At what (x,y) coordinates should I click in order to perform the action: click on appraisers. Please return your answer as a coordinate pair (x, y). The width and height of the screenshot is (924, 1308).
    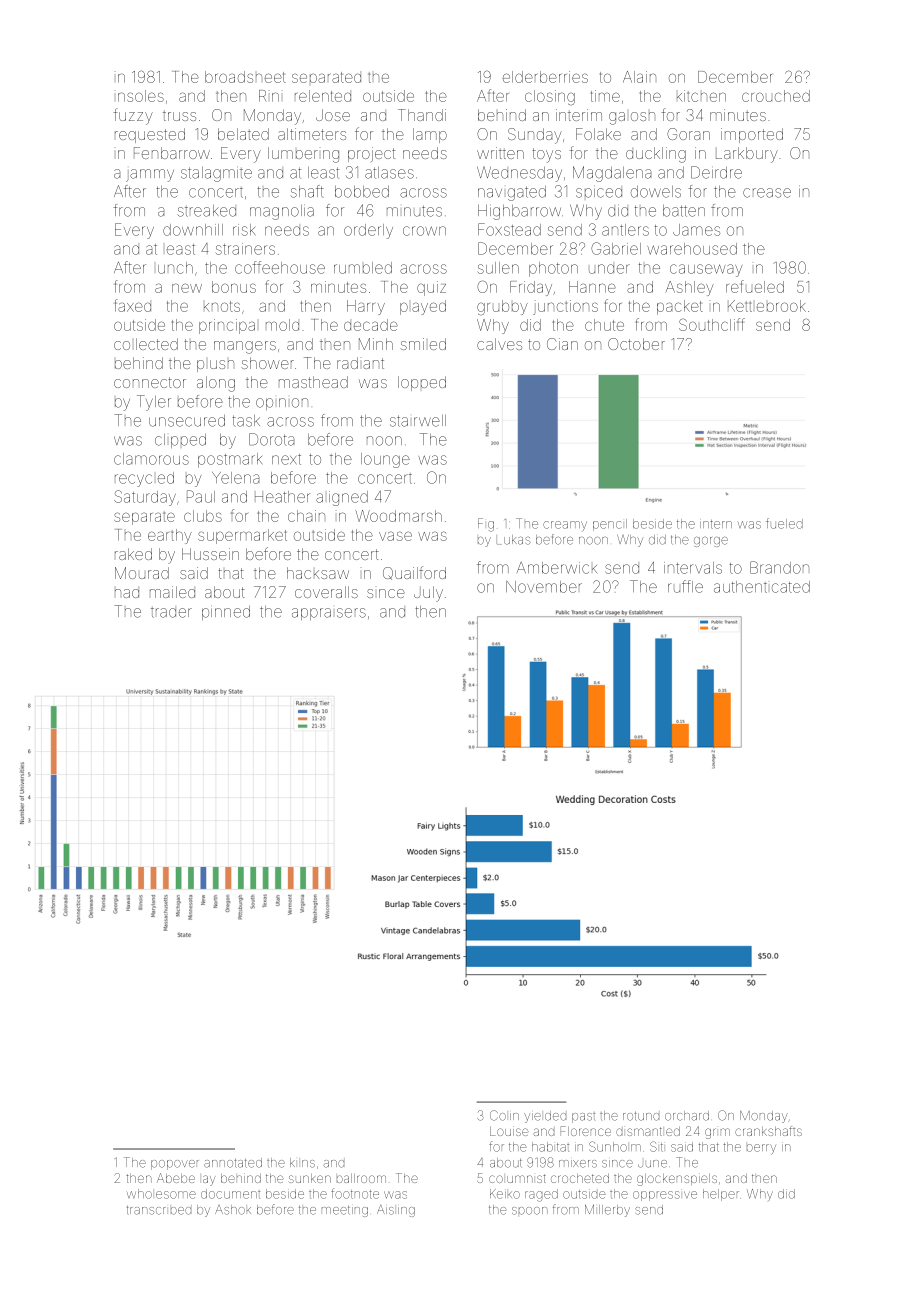
    Looking at the image, I should click on (329, 614).
